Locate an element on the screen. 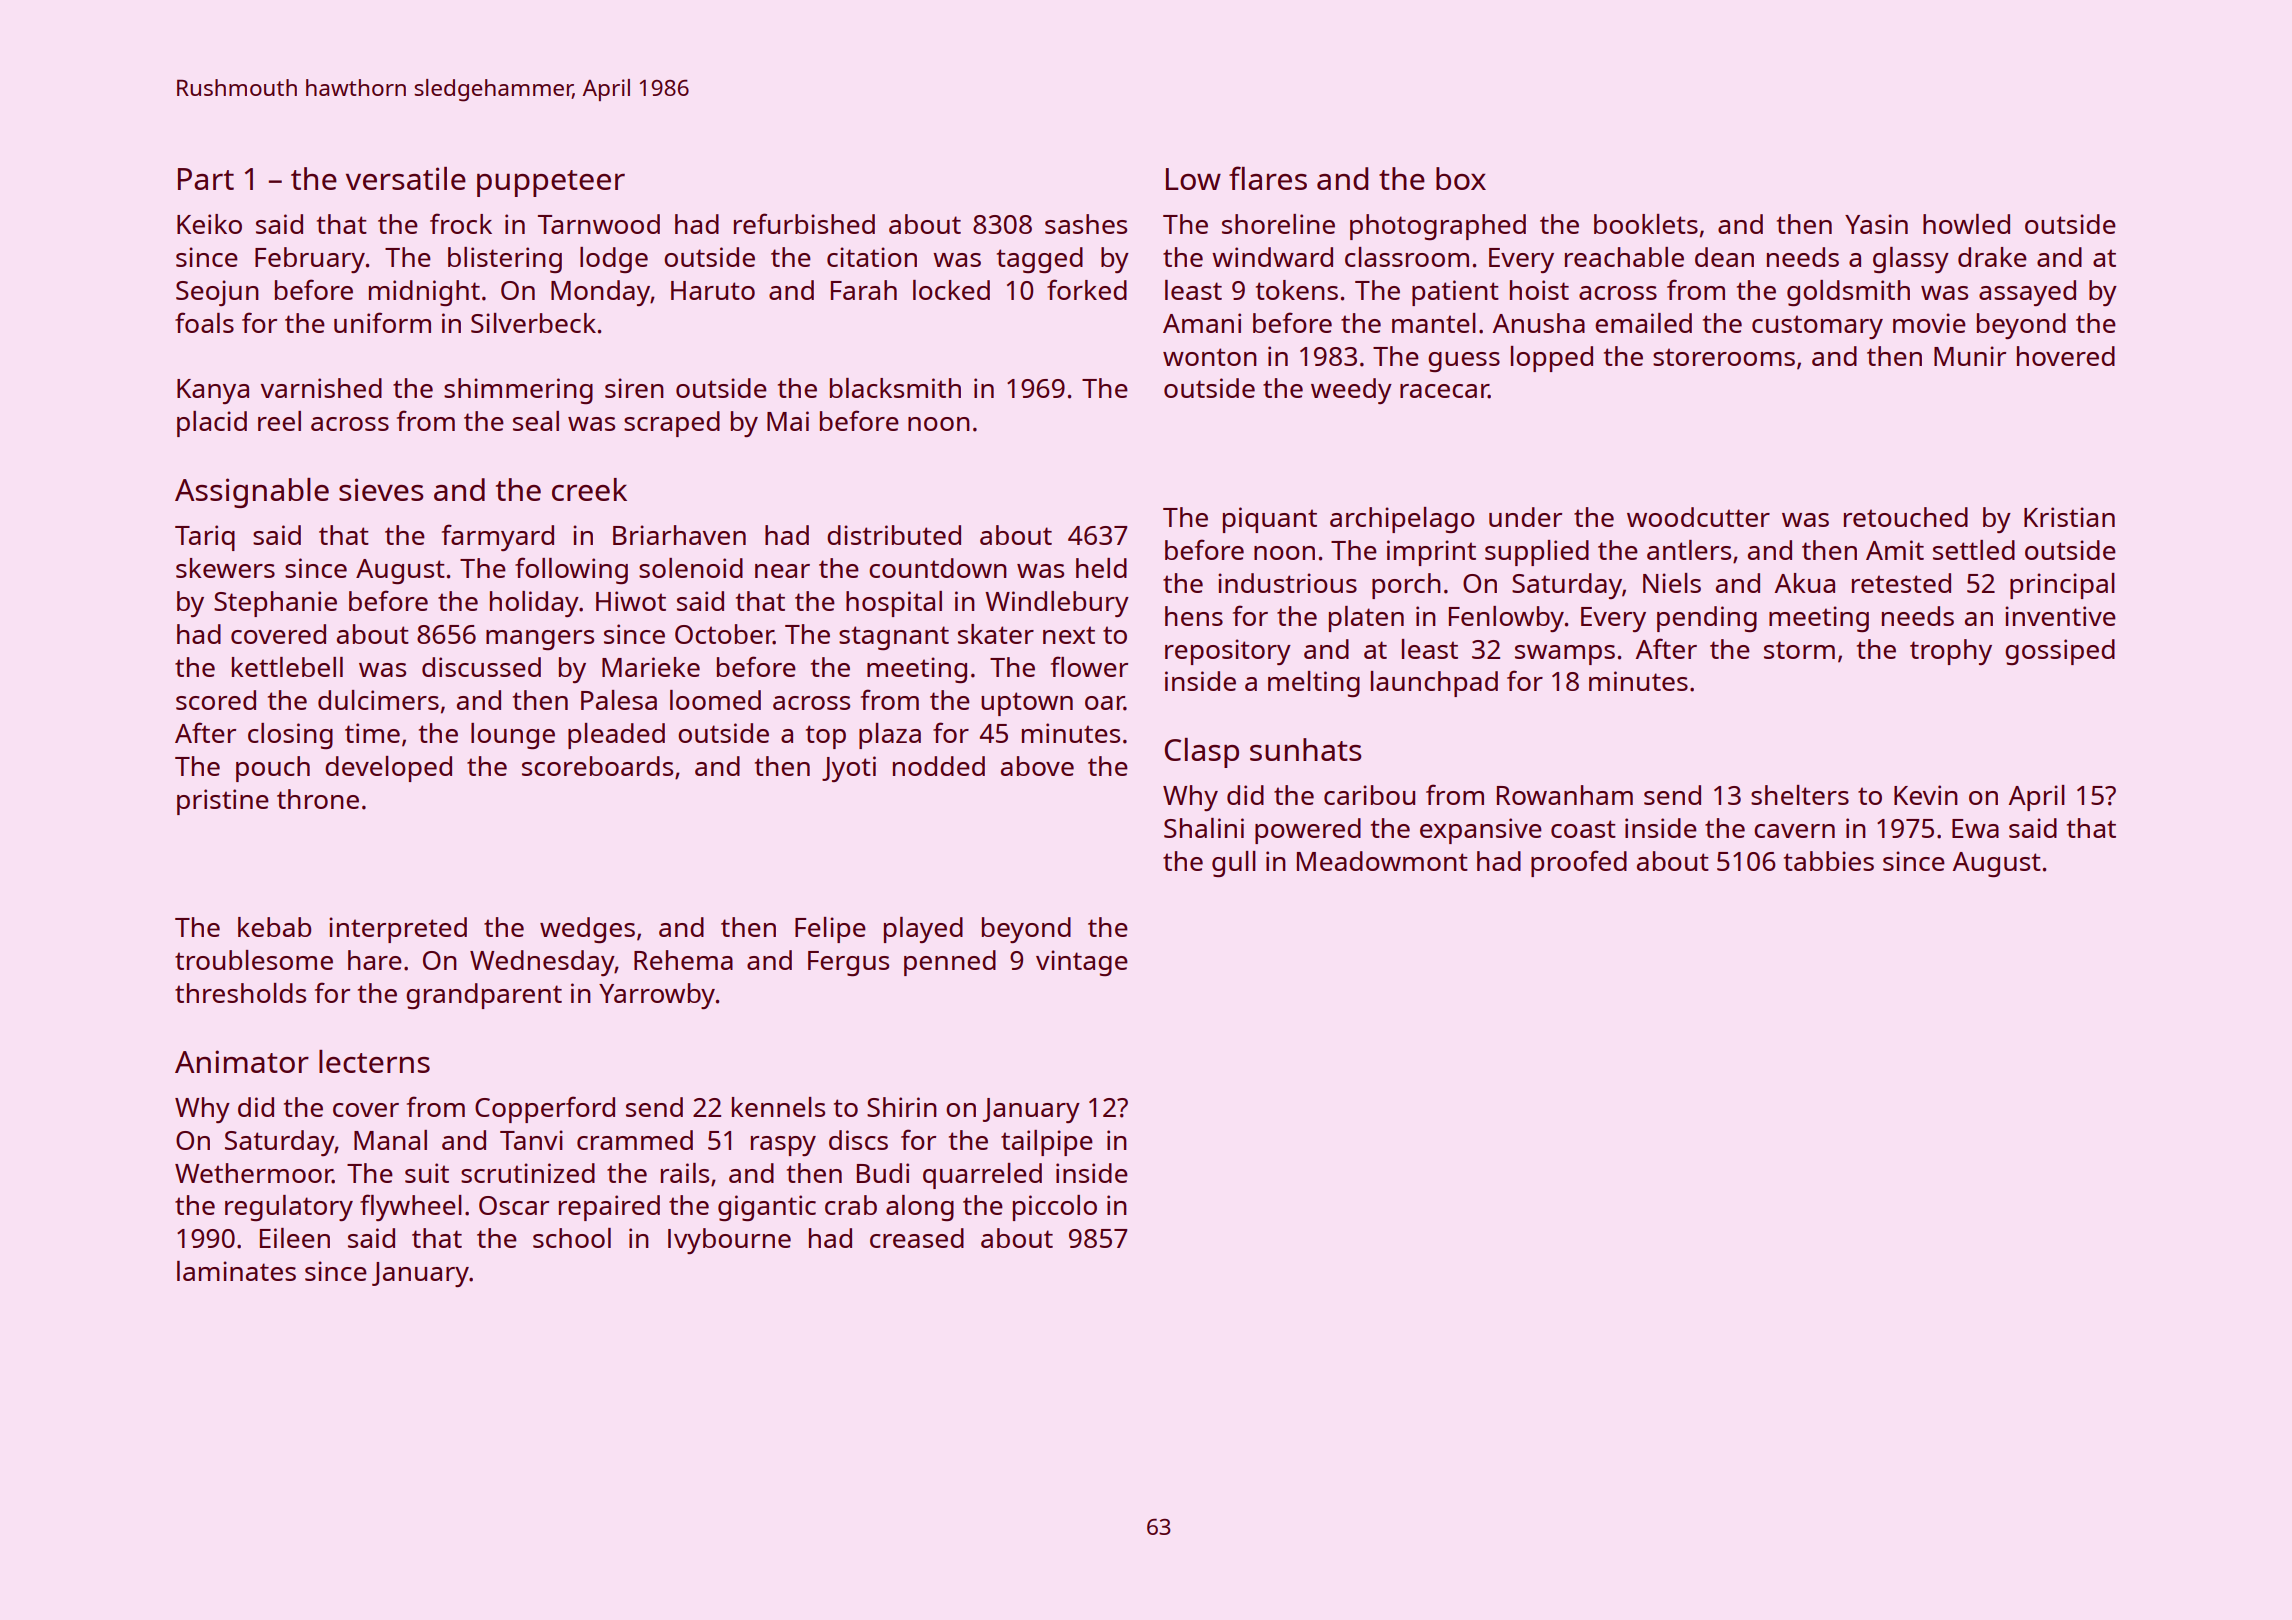 This screenshot has height=1620, width=2292. kettlebell is located at coordinates (287, 667).
